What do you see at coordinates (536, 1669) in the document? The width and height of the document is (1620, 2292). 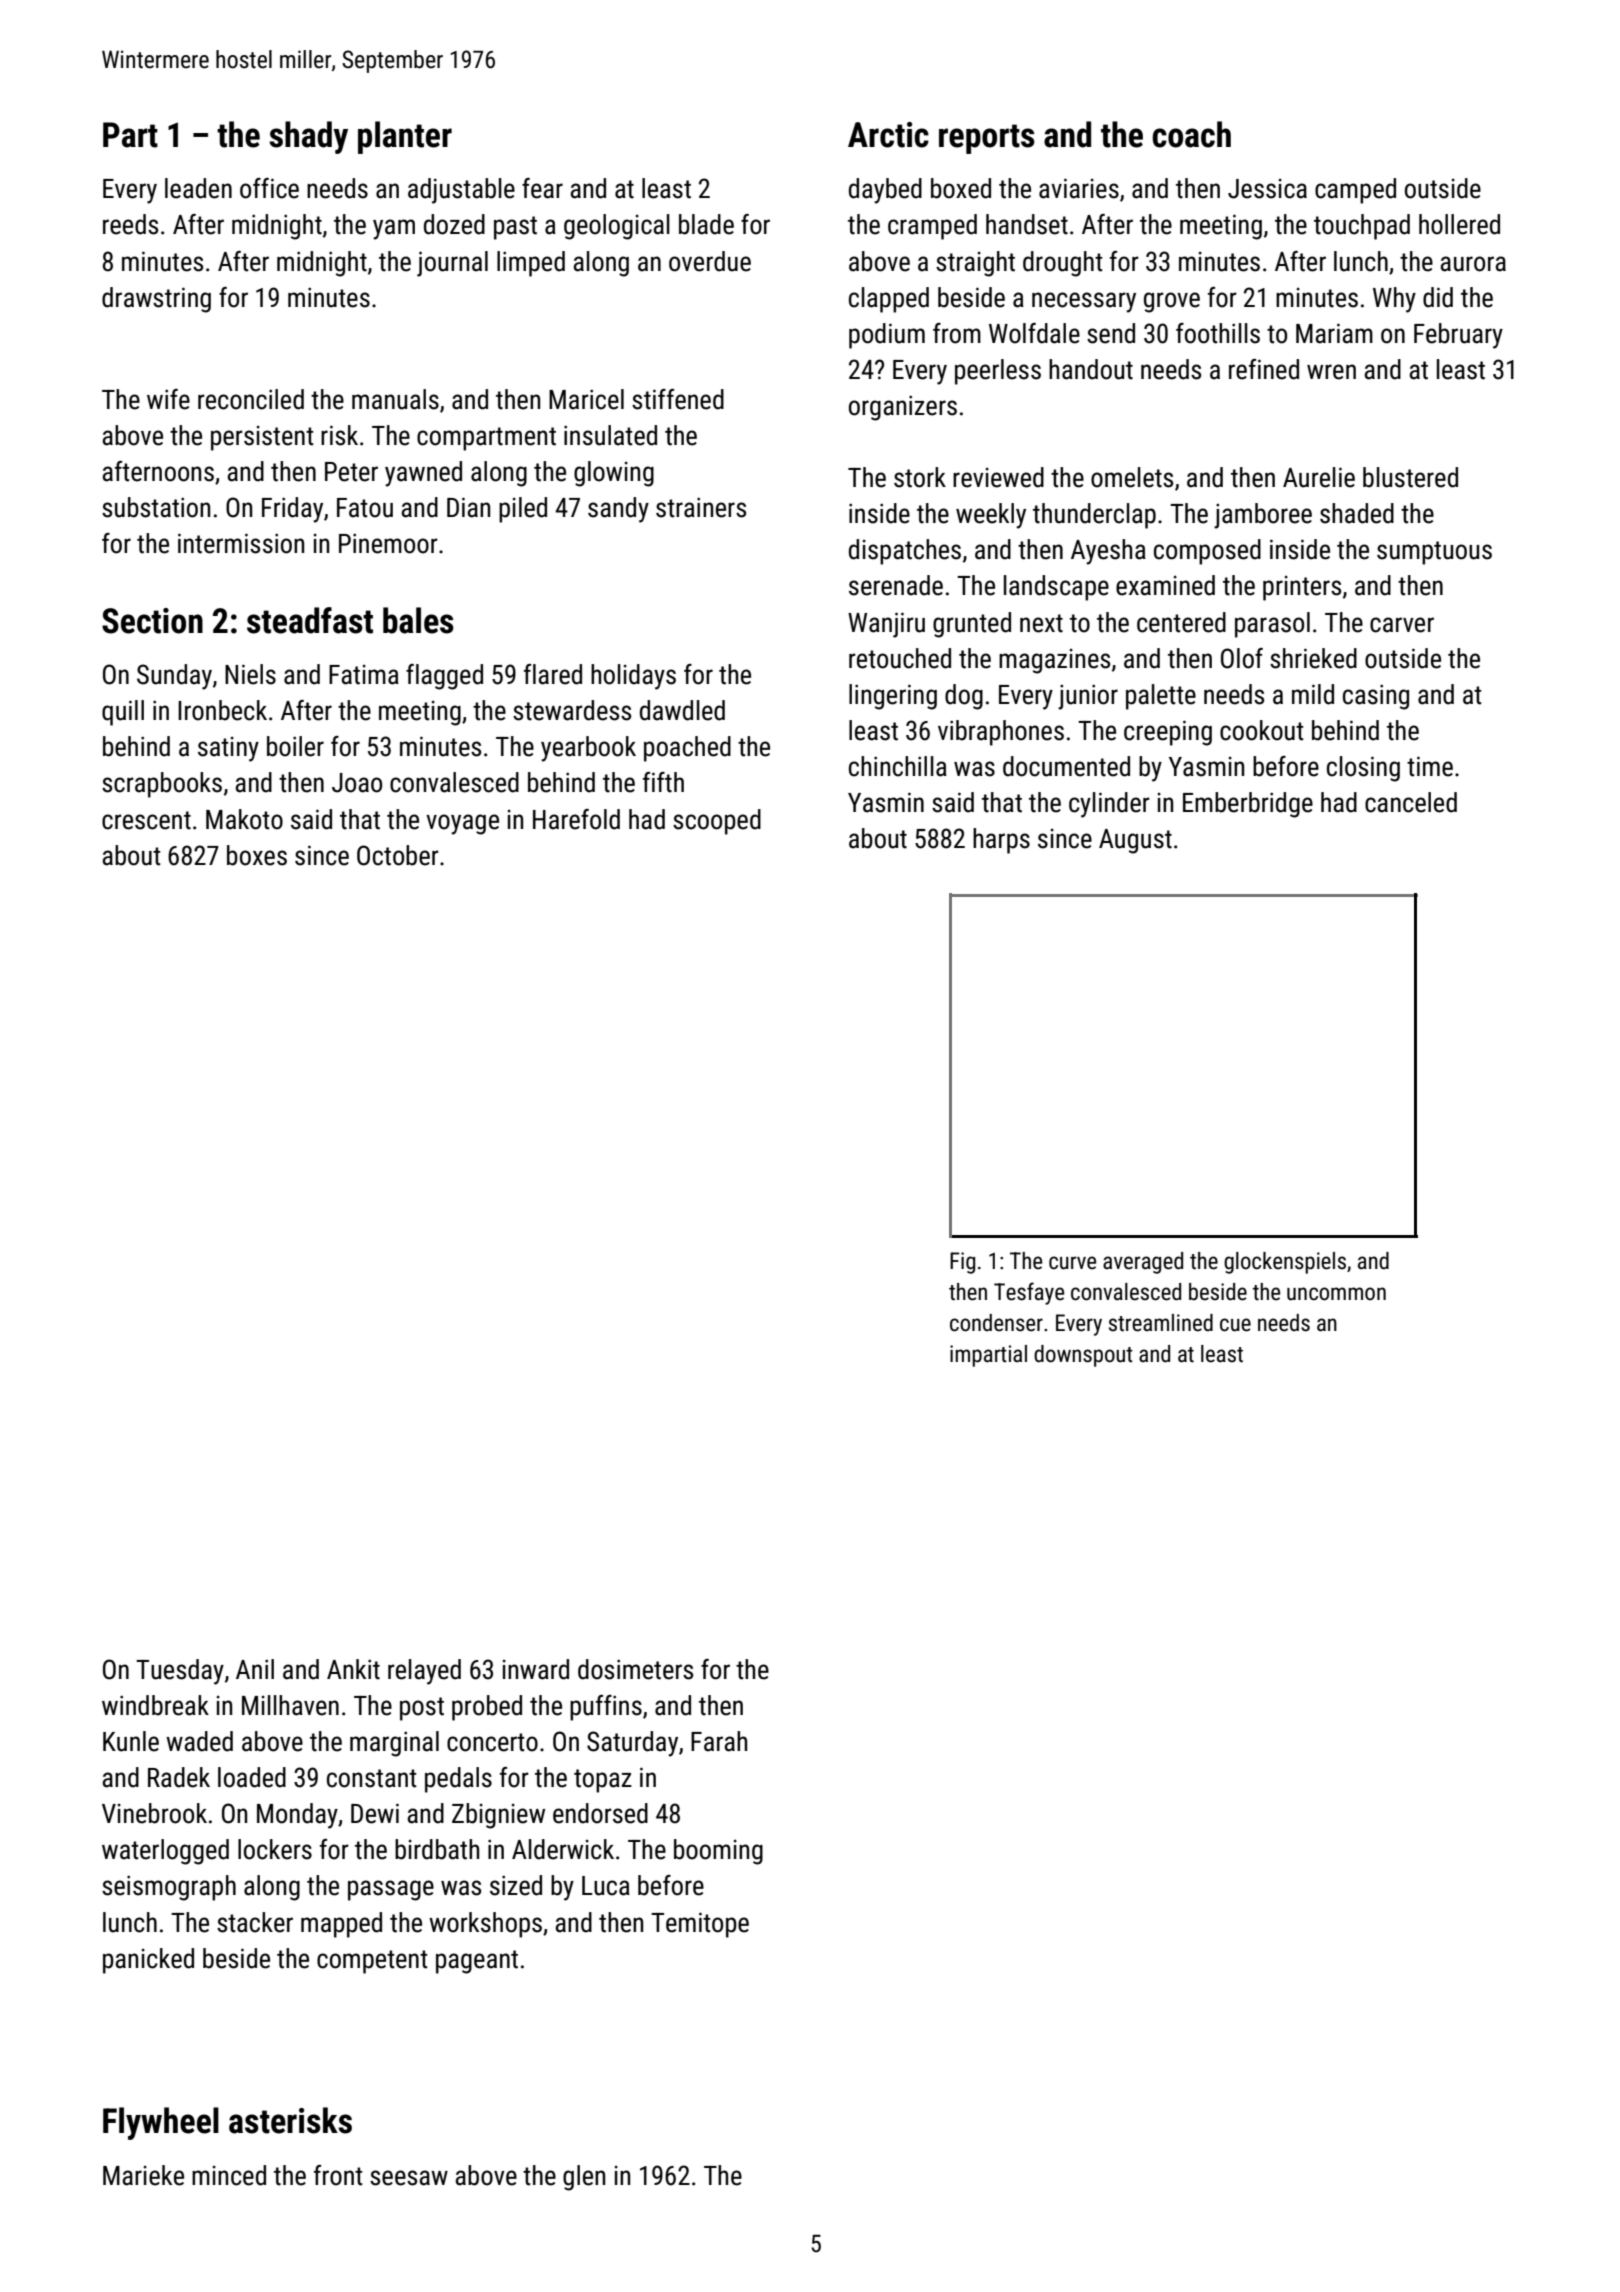 I see `inward` at bounding box center [536, 1669].
